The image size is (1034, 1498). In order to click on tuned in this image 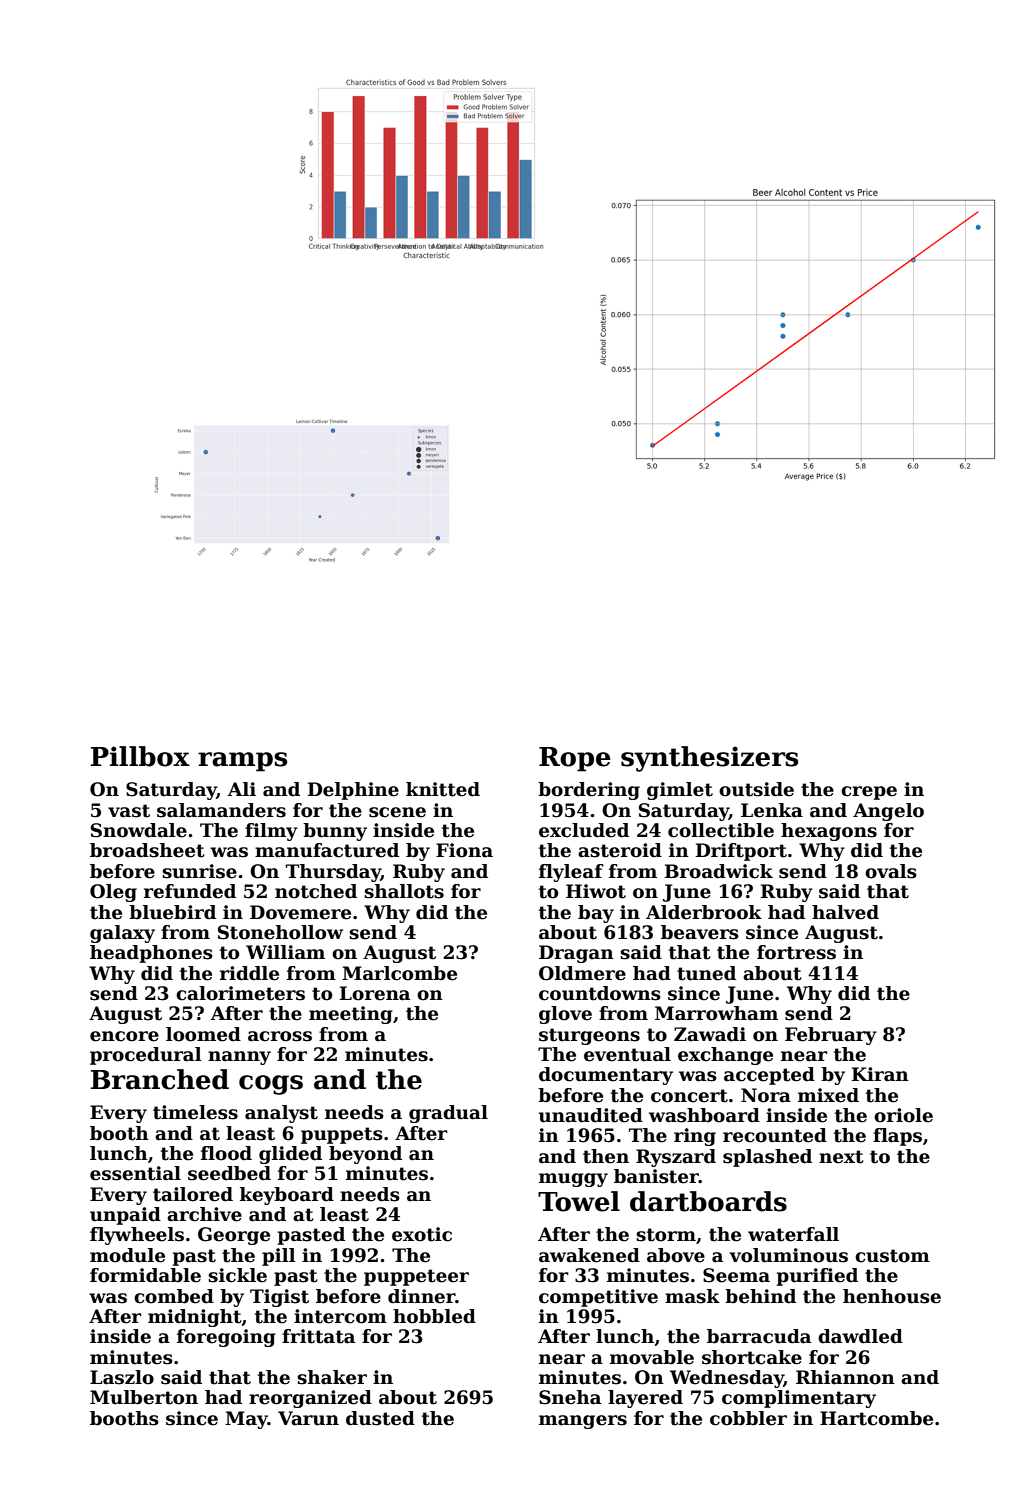, I will do `click(706, 973)`.
